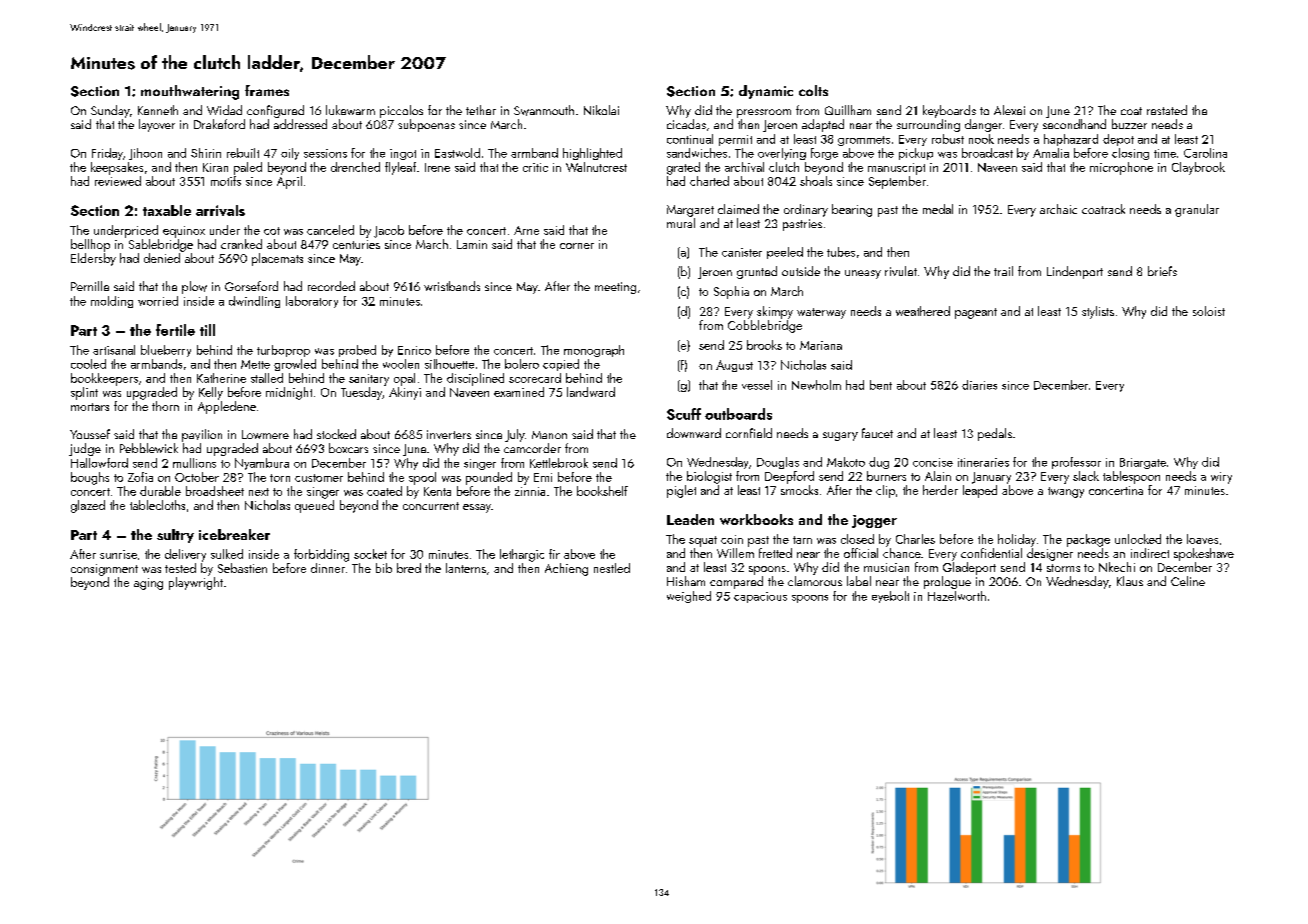 This image has width=1308, height=924. Describe the element at coordinates (190, 92) in the image. I see `mouthwatering` at that location.
